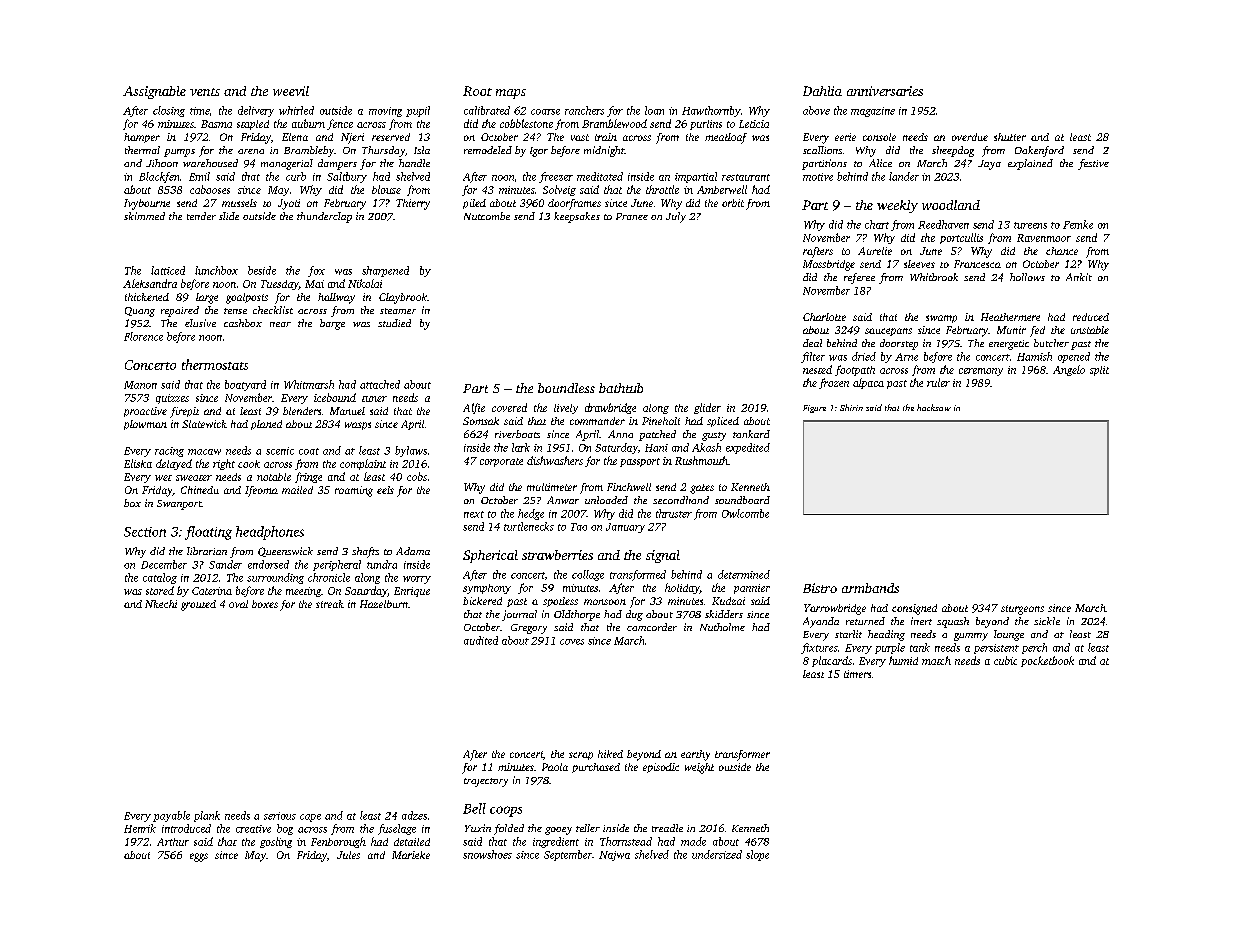 Image resolution: width=1233 pixels, height=952 pixels. What do you see at coordinates (1091, 317) in the page?
I see `reduced` at bounding box center [1091, 317].
